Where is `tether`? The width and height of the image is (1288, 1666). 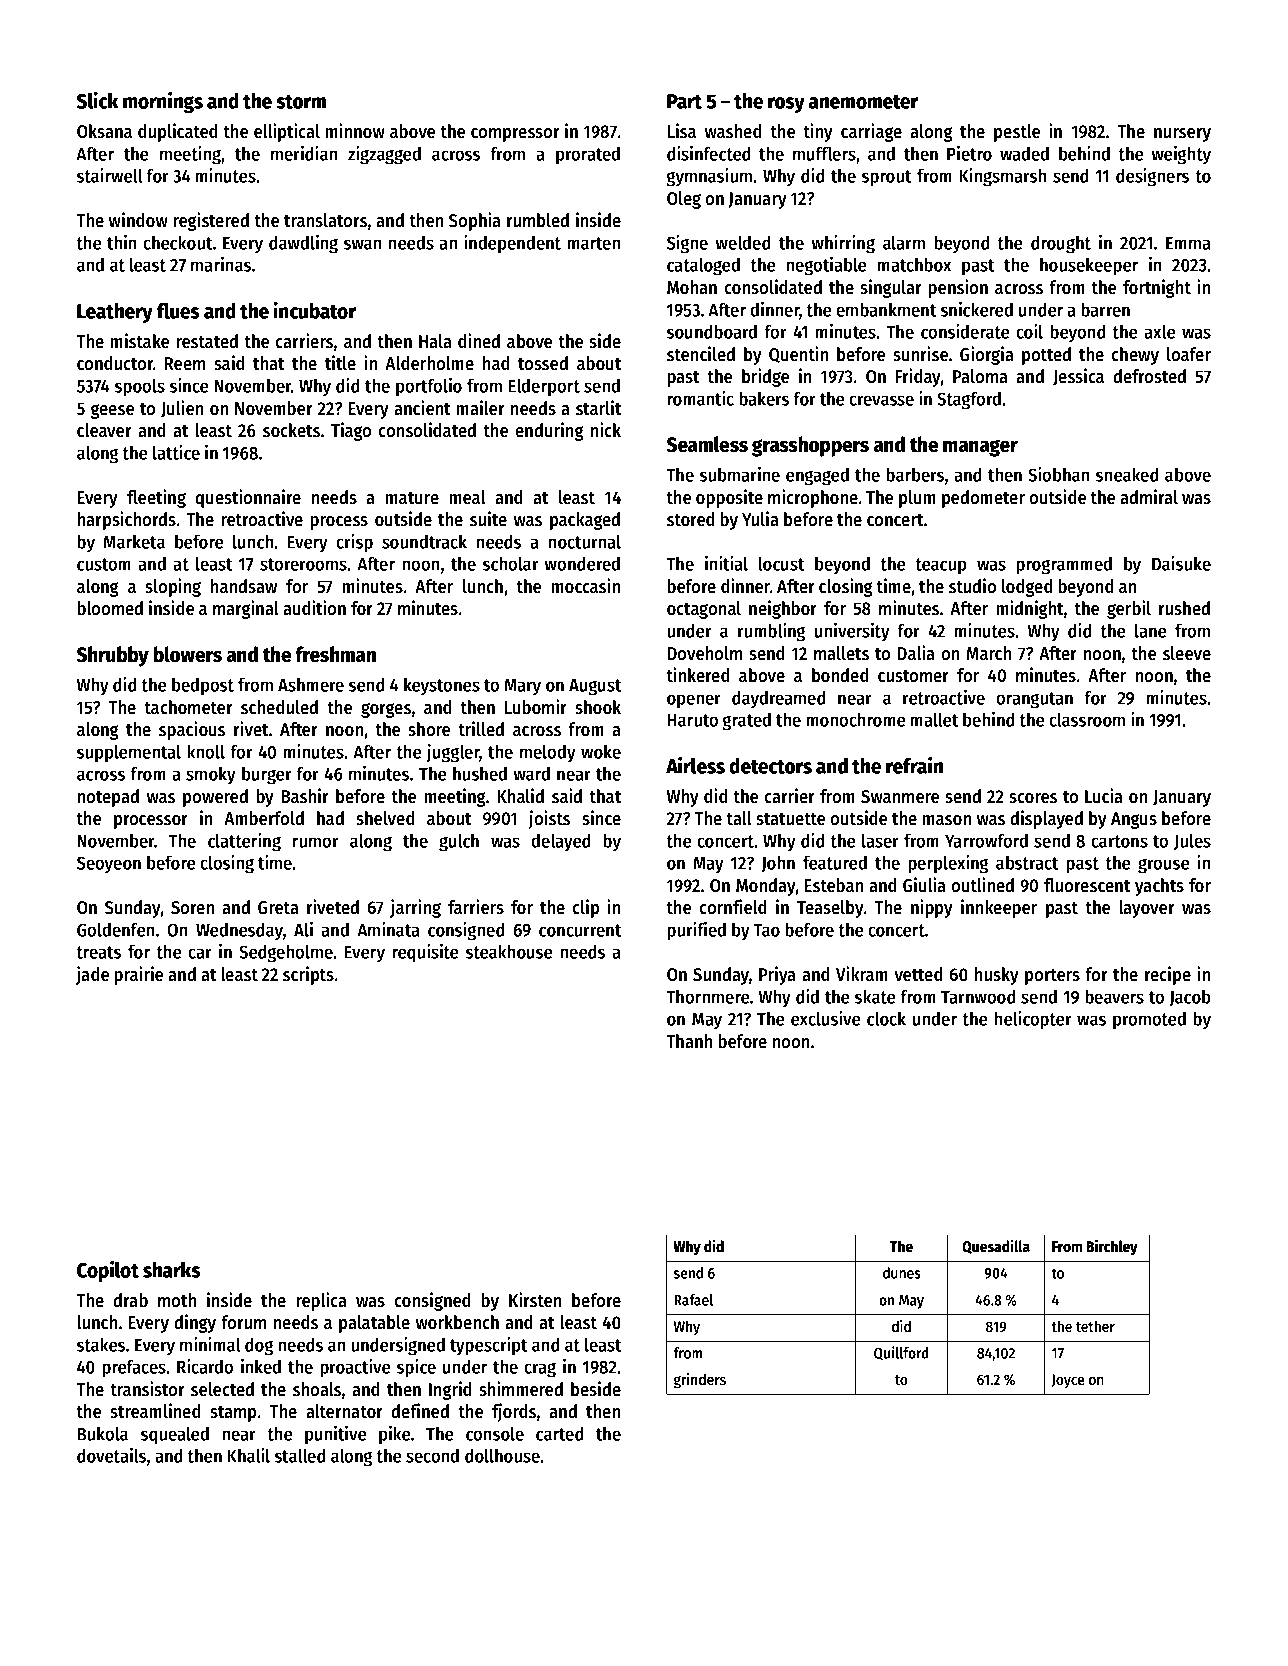 tether is located at coordinates (1095, 1326).
